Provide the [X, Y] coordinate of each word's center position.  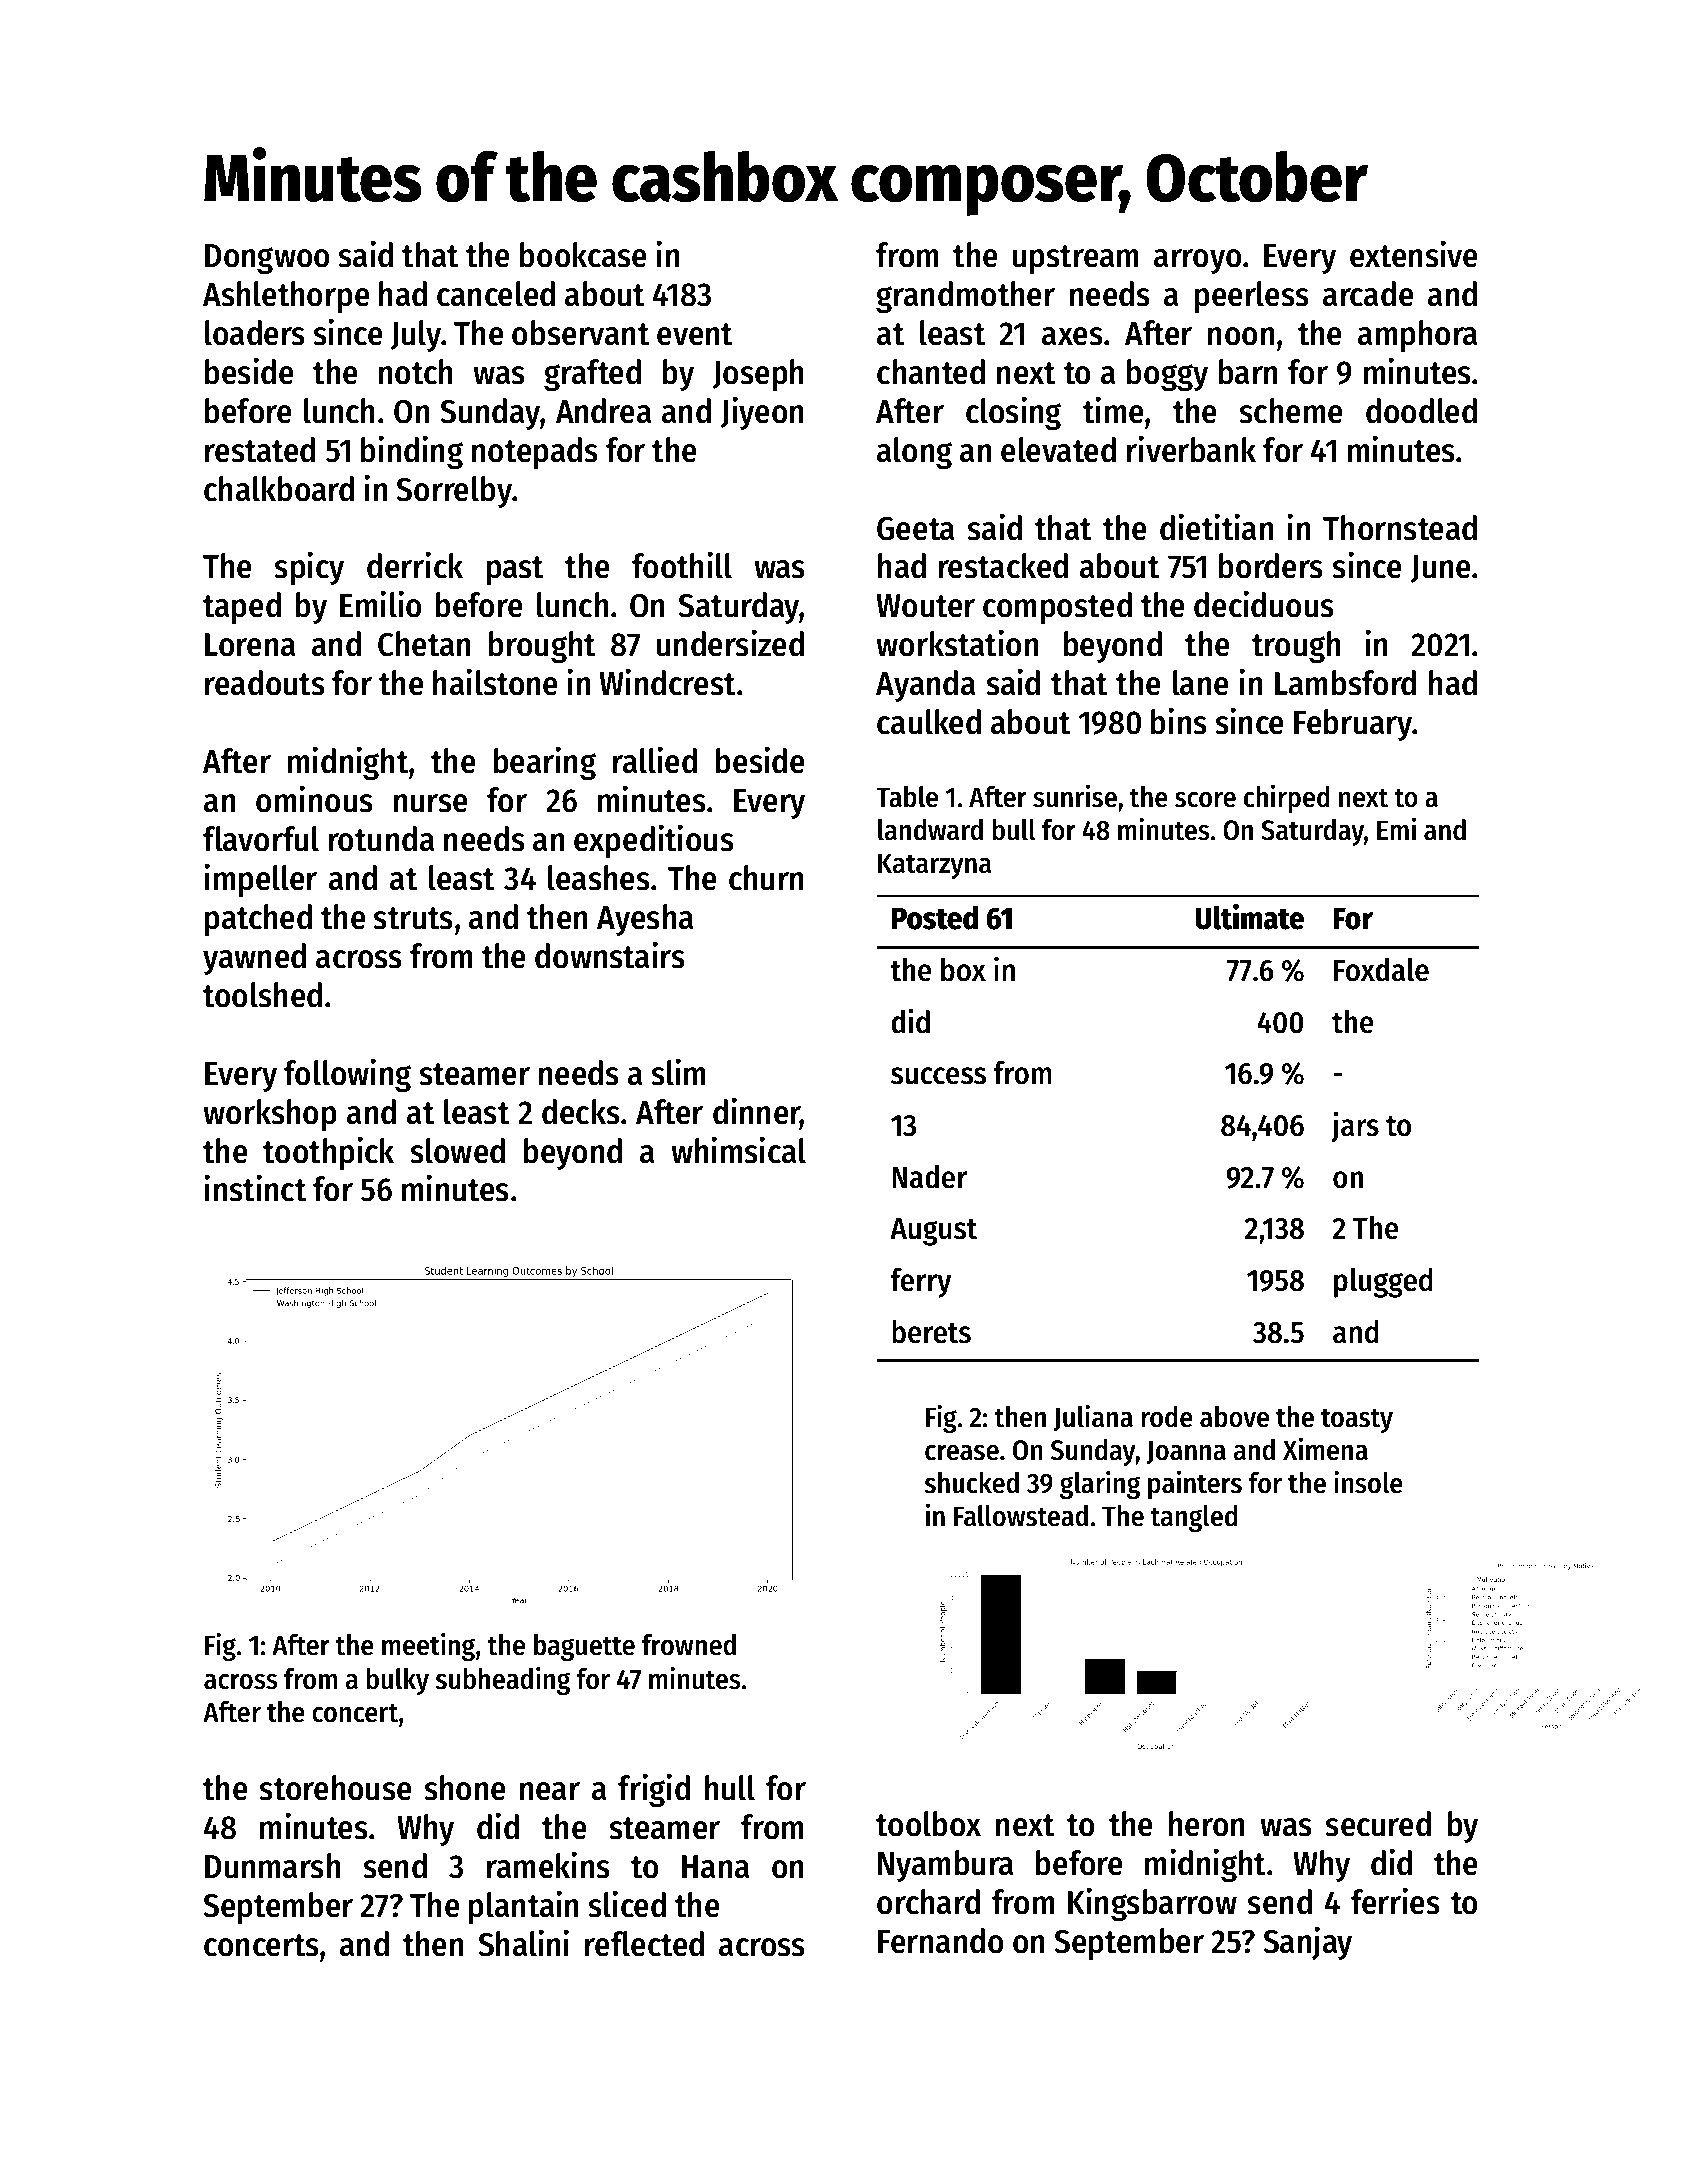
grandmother [965, 297]
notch [416, 372]
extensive [1414, 254]
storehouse [336, 1788]
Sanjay [1307, 1943]
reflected [644, 1944]
